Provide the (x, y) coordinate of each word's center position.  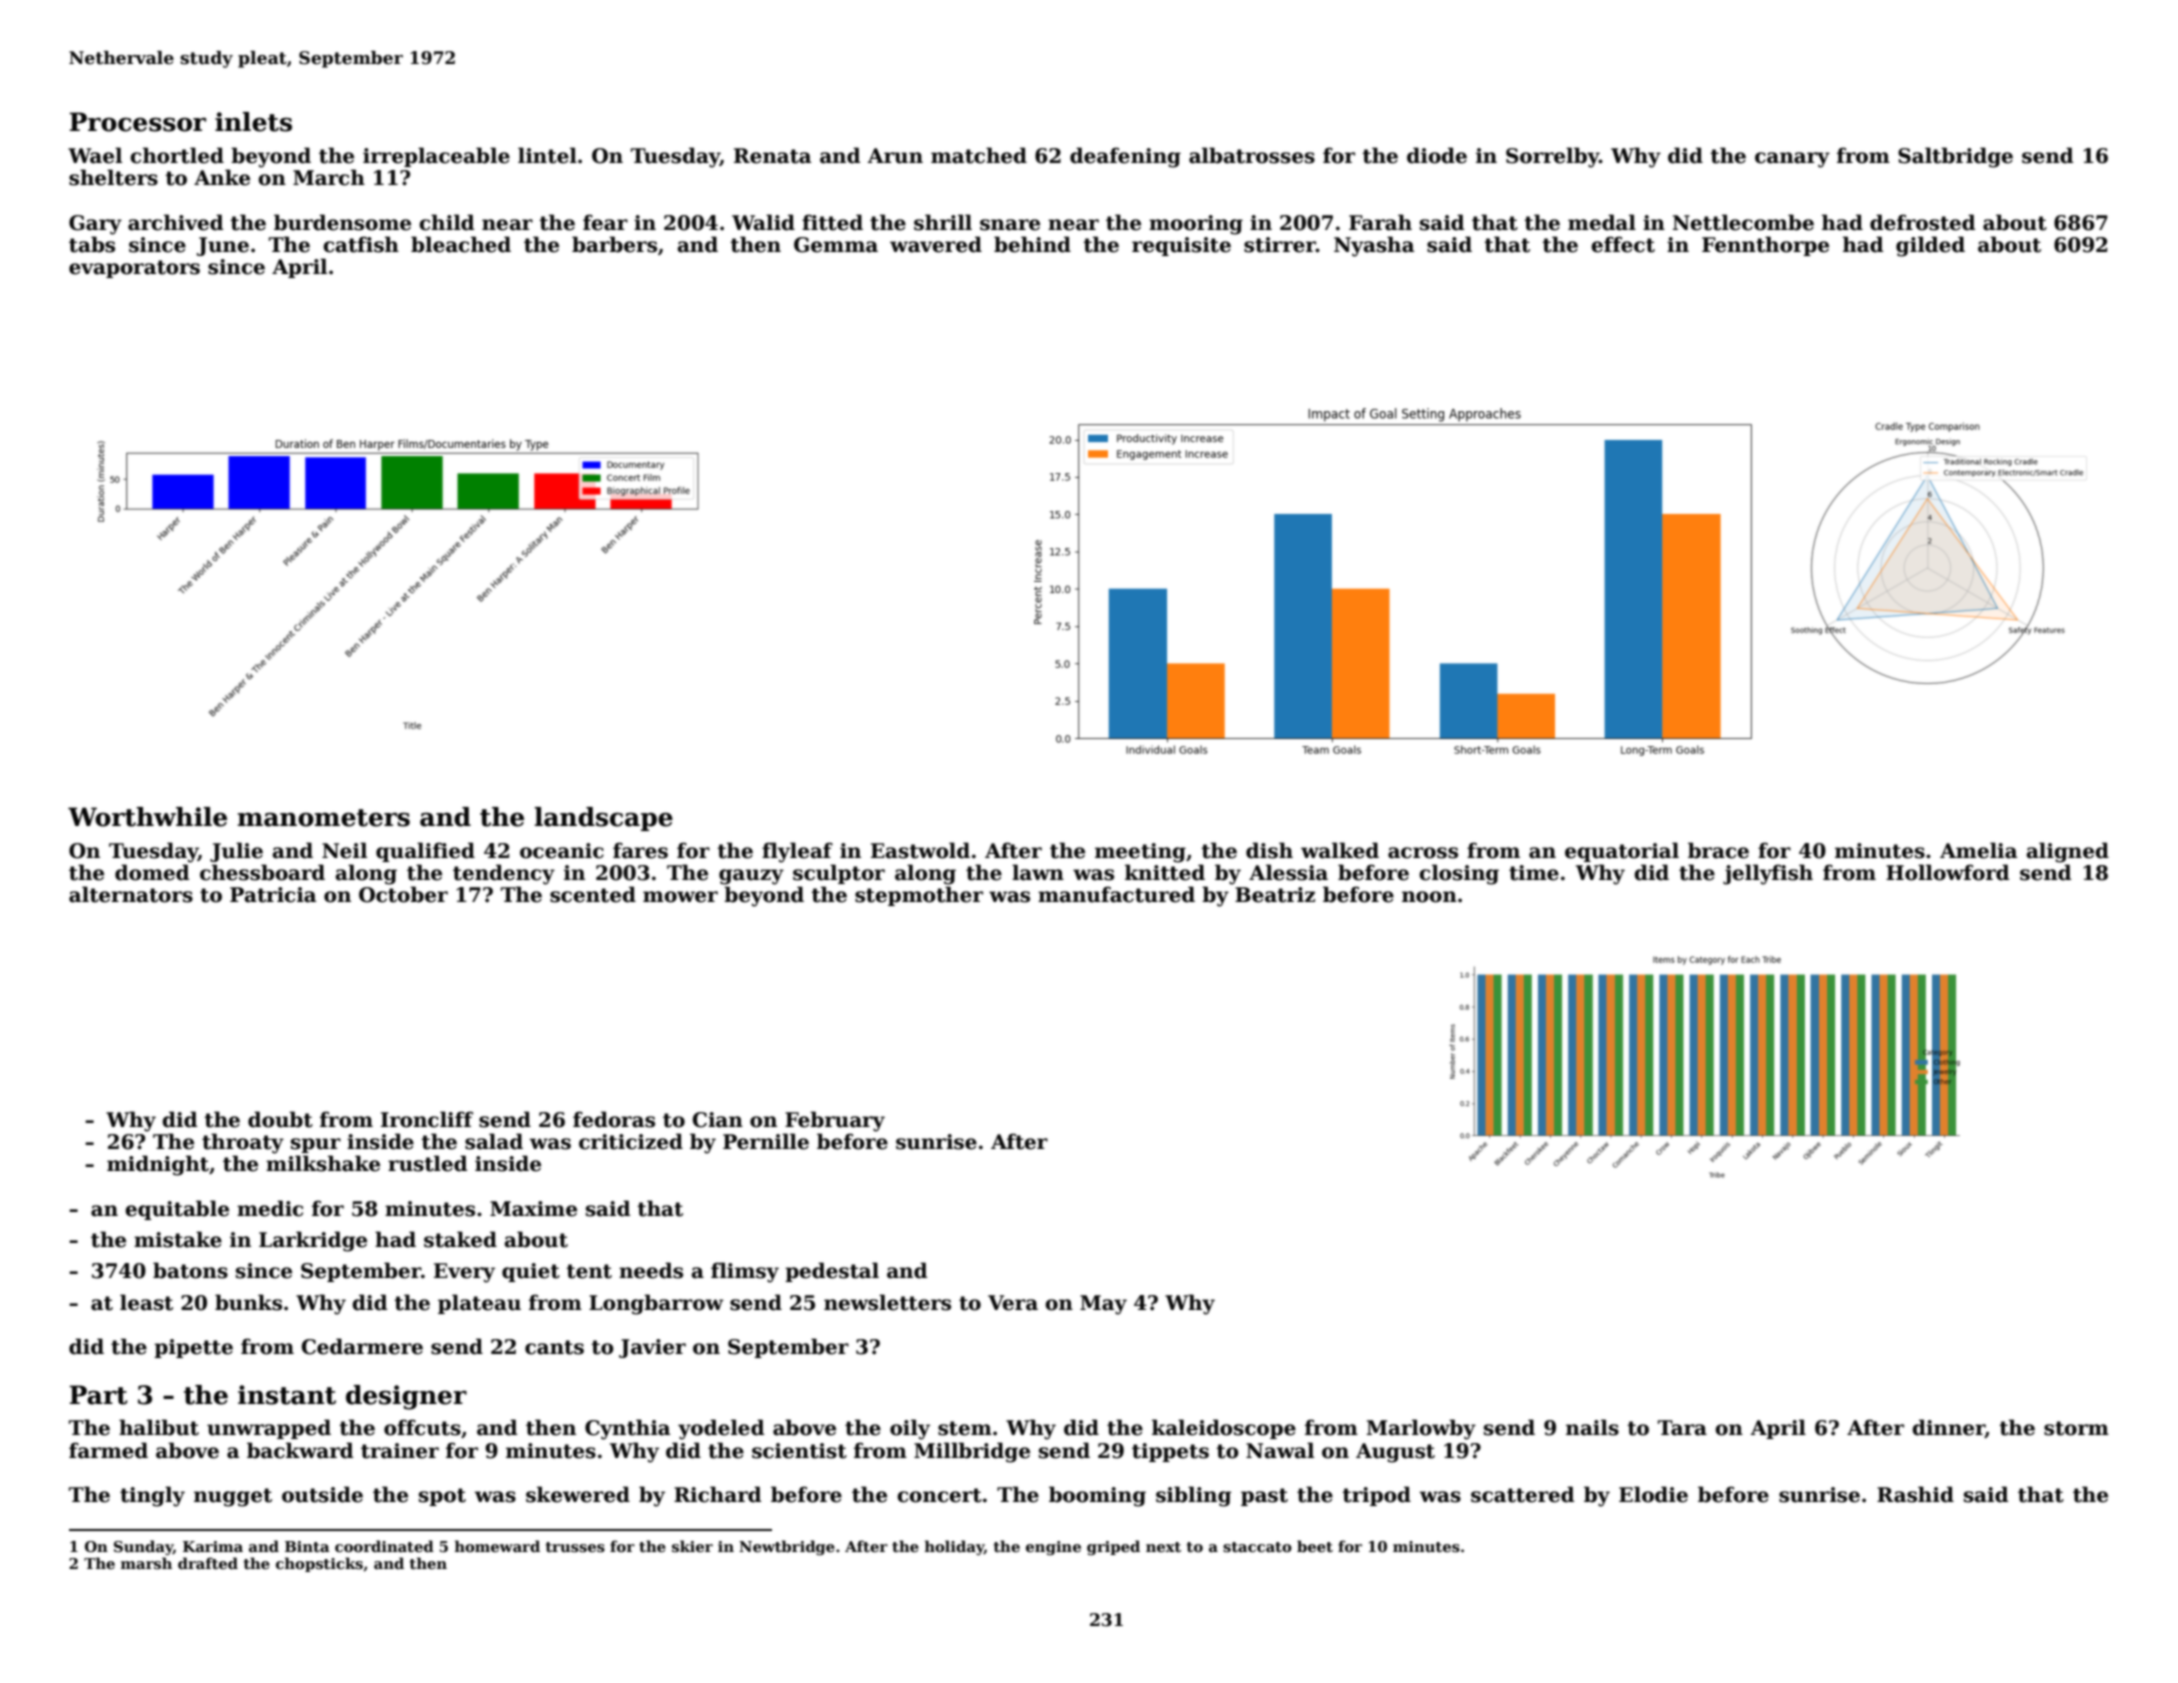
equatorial (1622, 852)
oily (910, 1429)
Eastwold (920, 850)
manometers (323, 818)
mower (680, 897)
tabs (92, 244)
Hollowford (1947, 872)
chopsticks (319, 1564)
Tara (1682, 1428)
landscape (603, 819)
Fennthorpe (1765, 246)
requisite (1181, 246)
